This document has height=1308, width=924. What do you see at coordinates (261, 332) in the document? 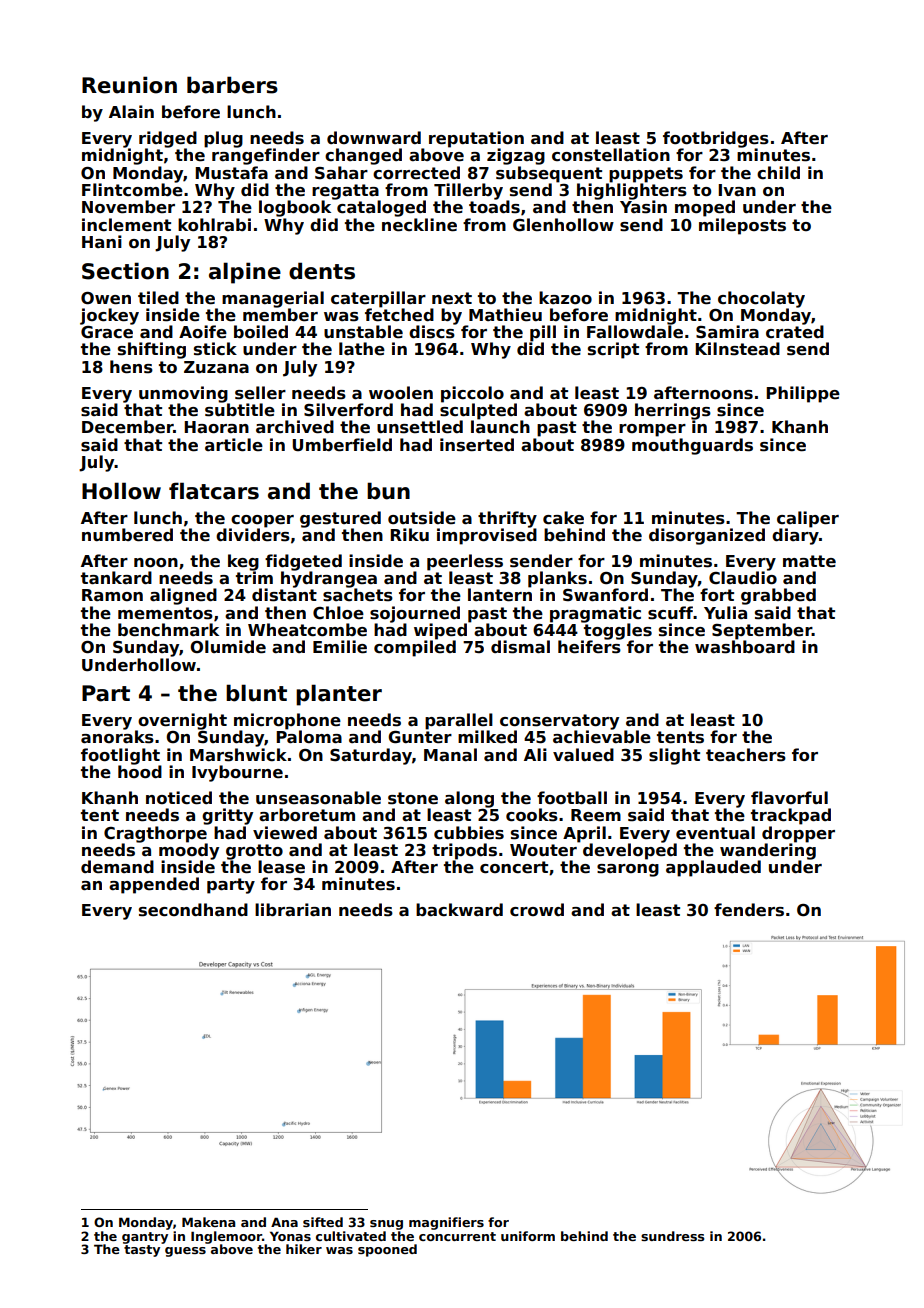
I see `boiled` at bounding box center [261, 332].
